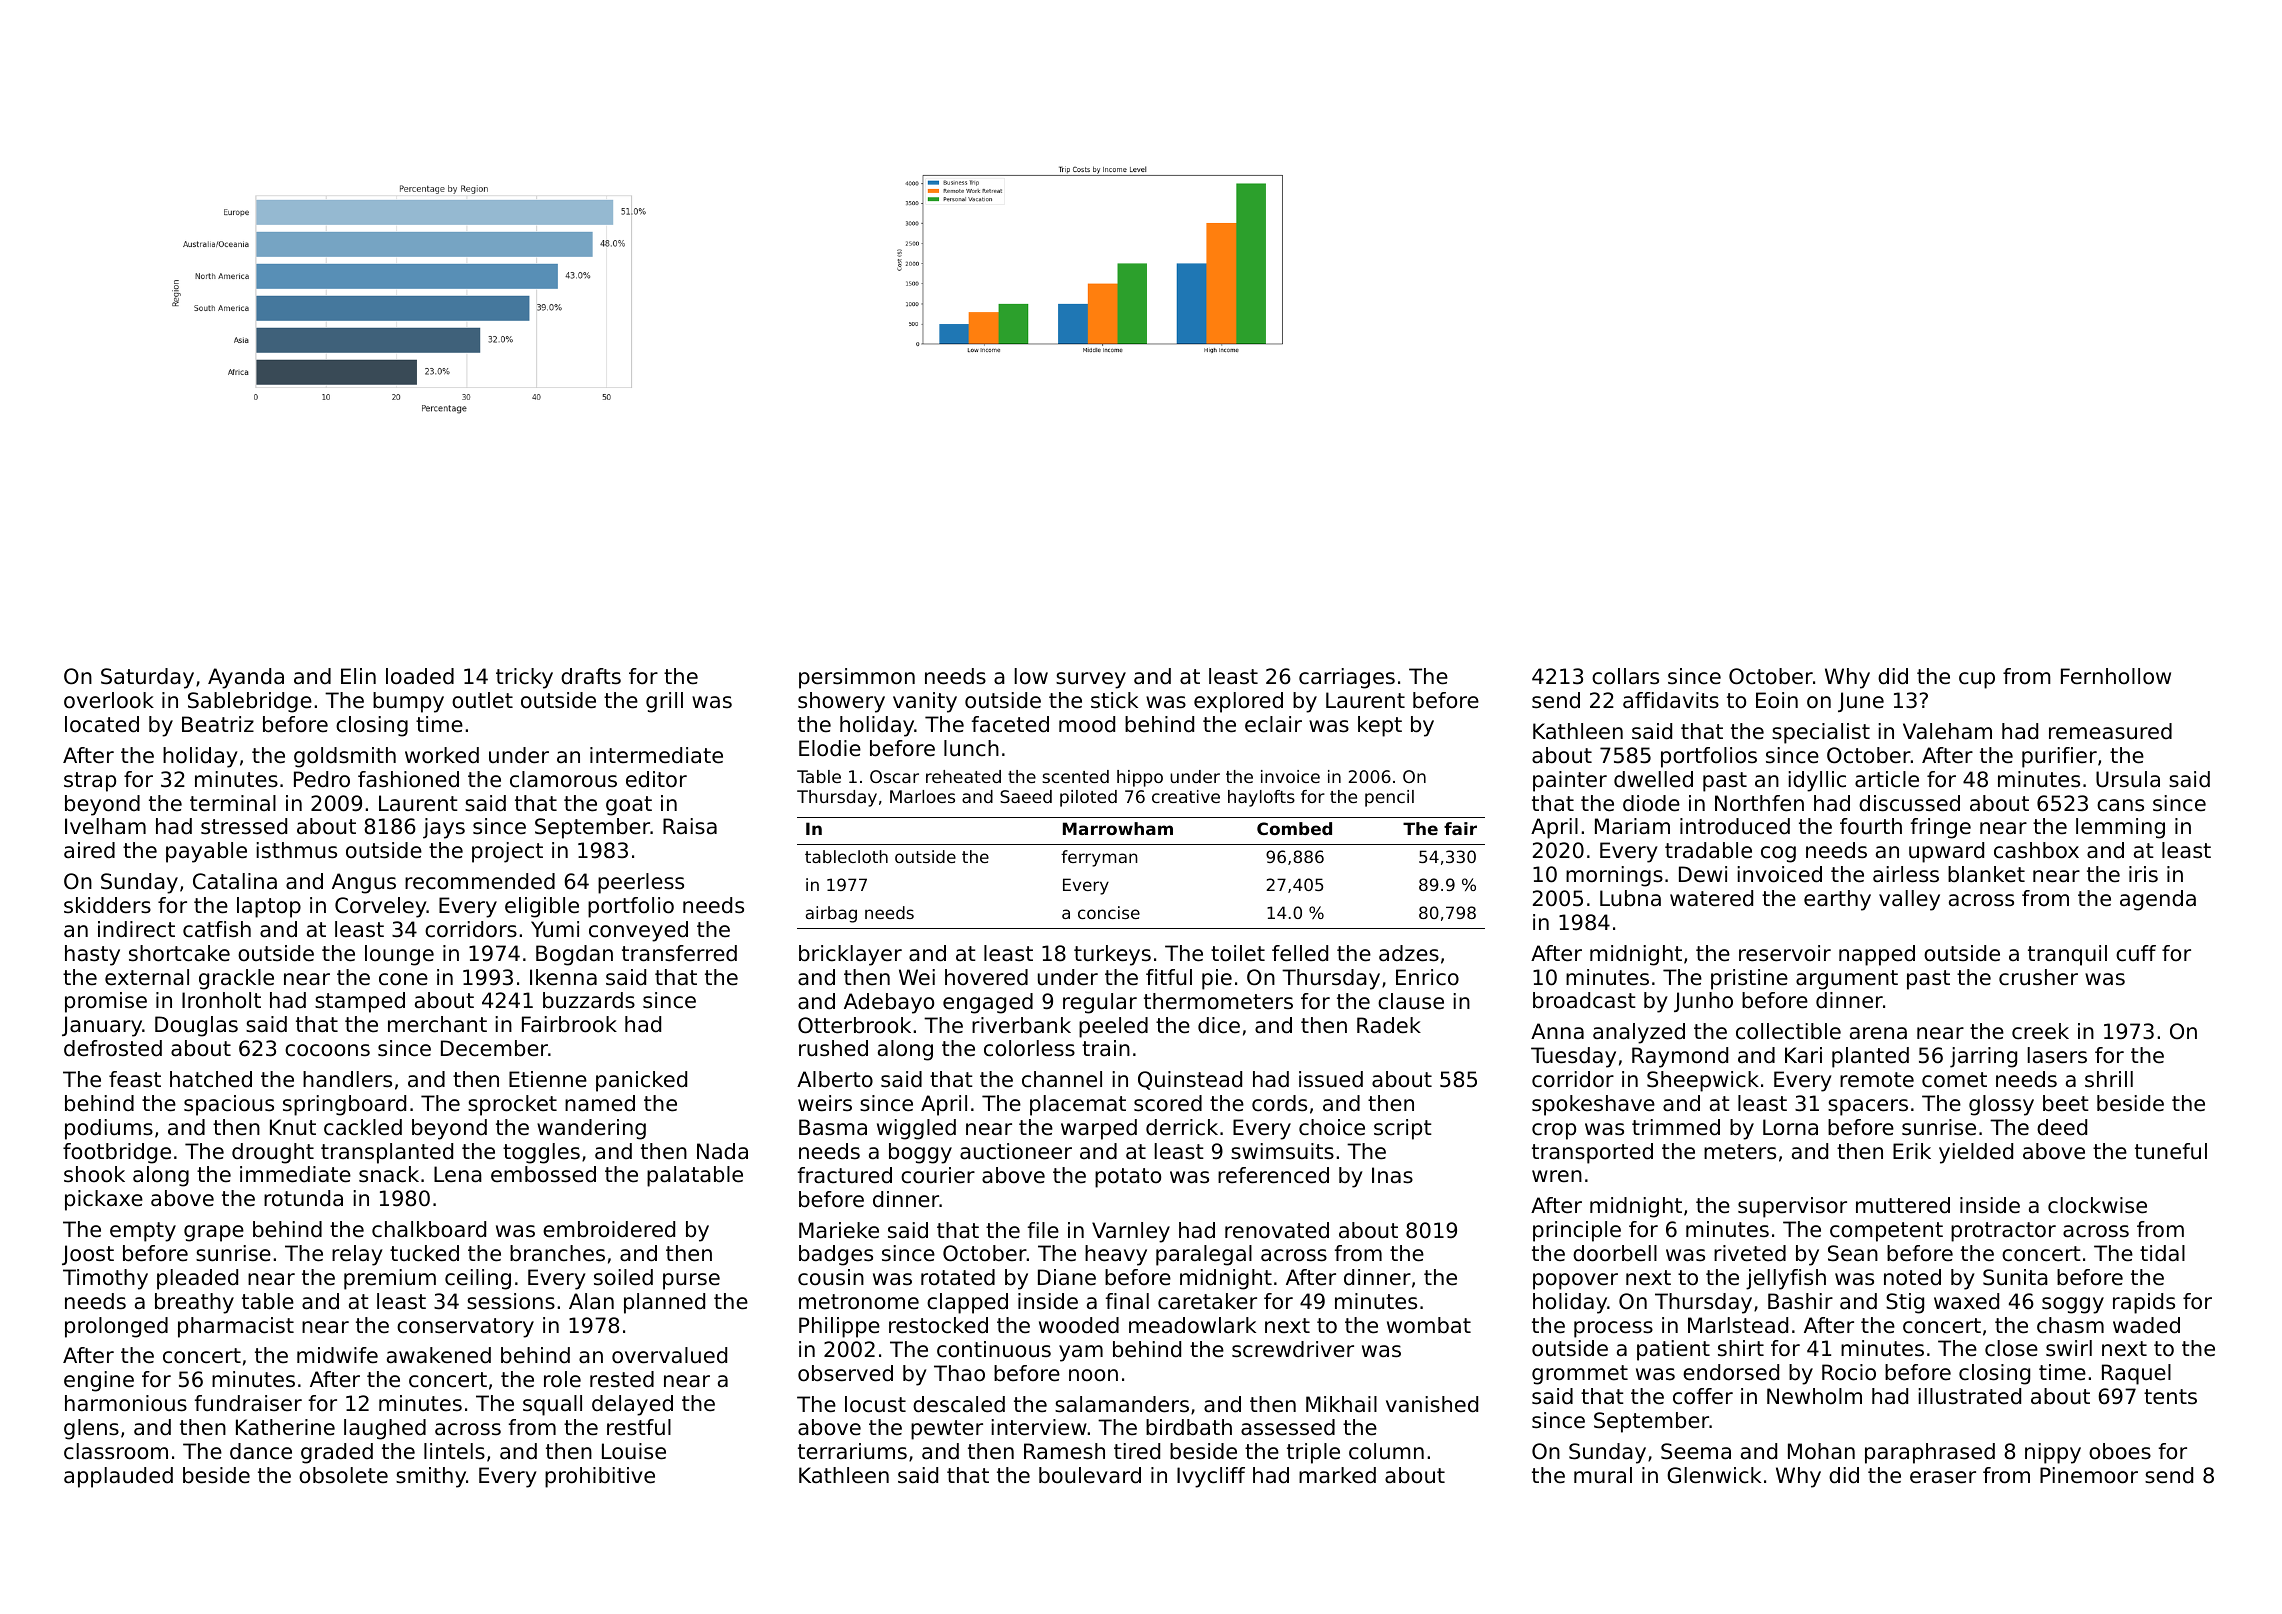  What do you see at coordinates (1062, 1079) in the screenshot?
I see `channel` at bounding box center [1062, 1079].
